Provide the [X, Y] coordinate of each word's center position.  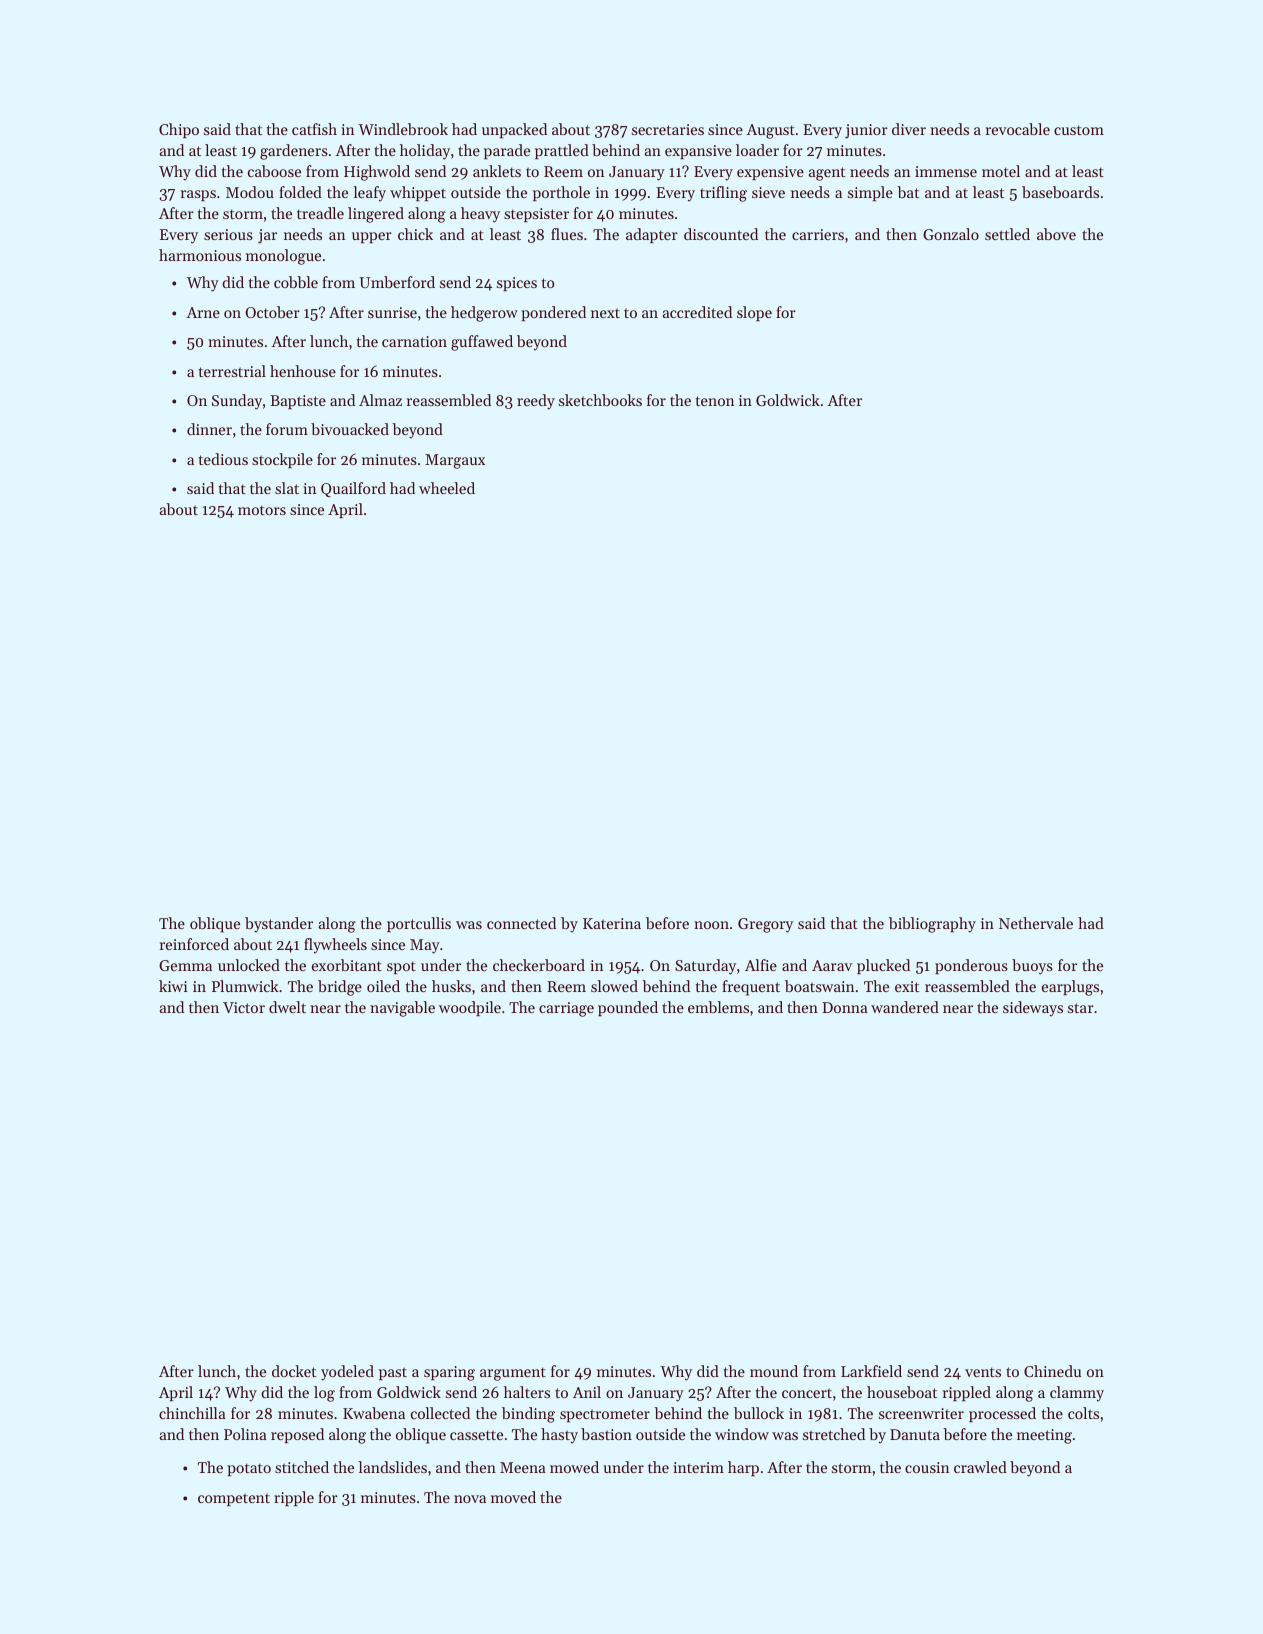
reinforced [194, 944]
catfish [314, 129]
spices [517, 284]
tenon [715, 401]
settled [1007, 234]
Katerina [612, 923]
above [1056, 234]
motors [262, 510]
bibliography [932, 925]
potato [249, 1469]
